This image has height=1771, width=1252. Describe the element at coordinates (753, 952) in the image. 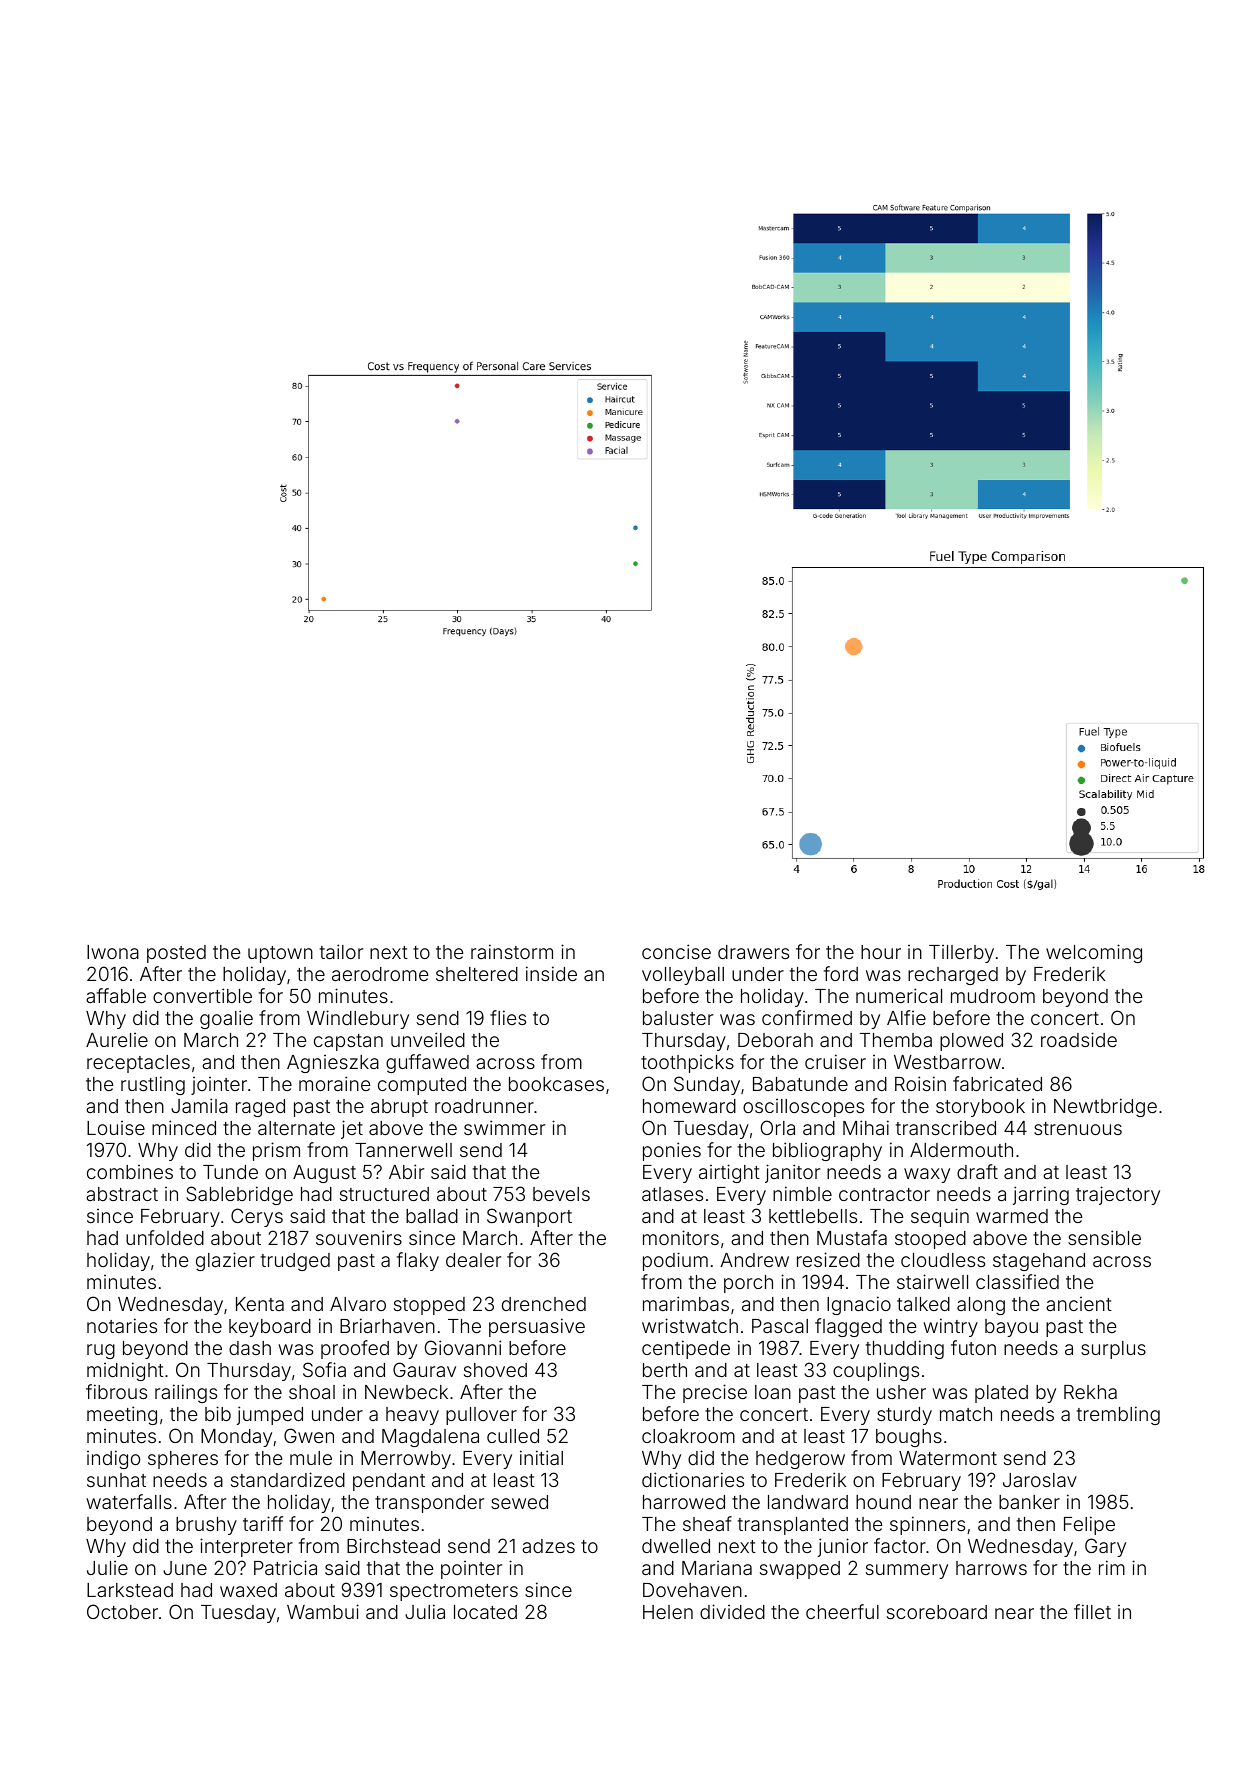

I see `drawers` at that location.
